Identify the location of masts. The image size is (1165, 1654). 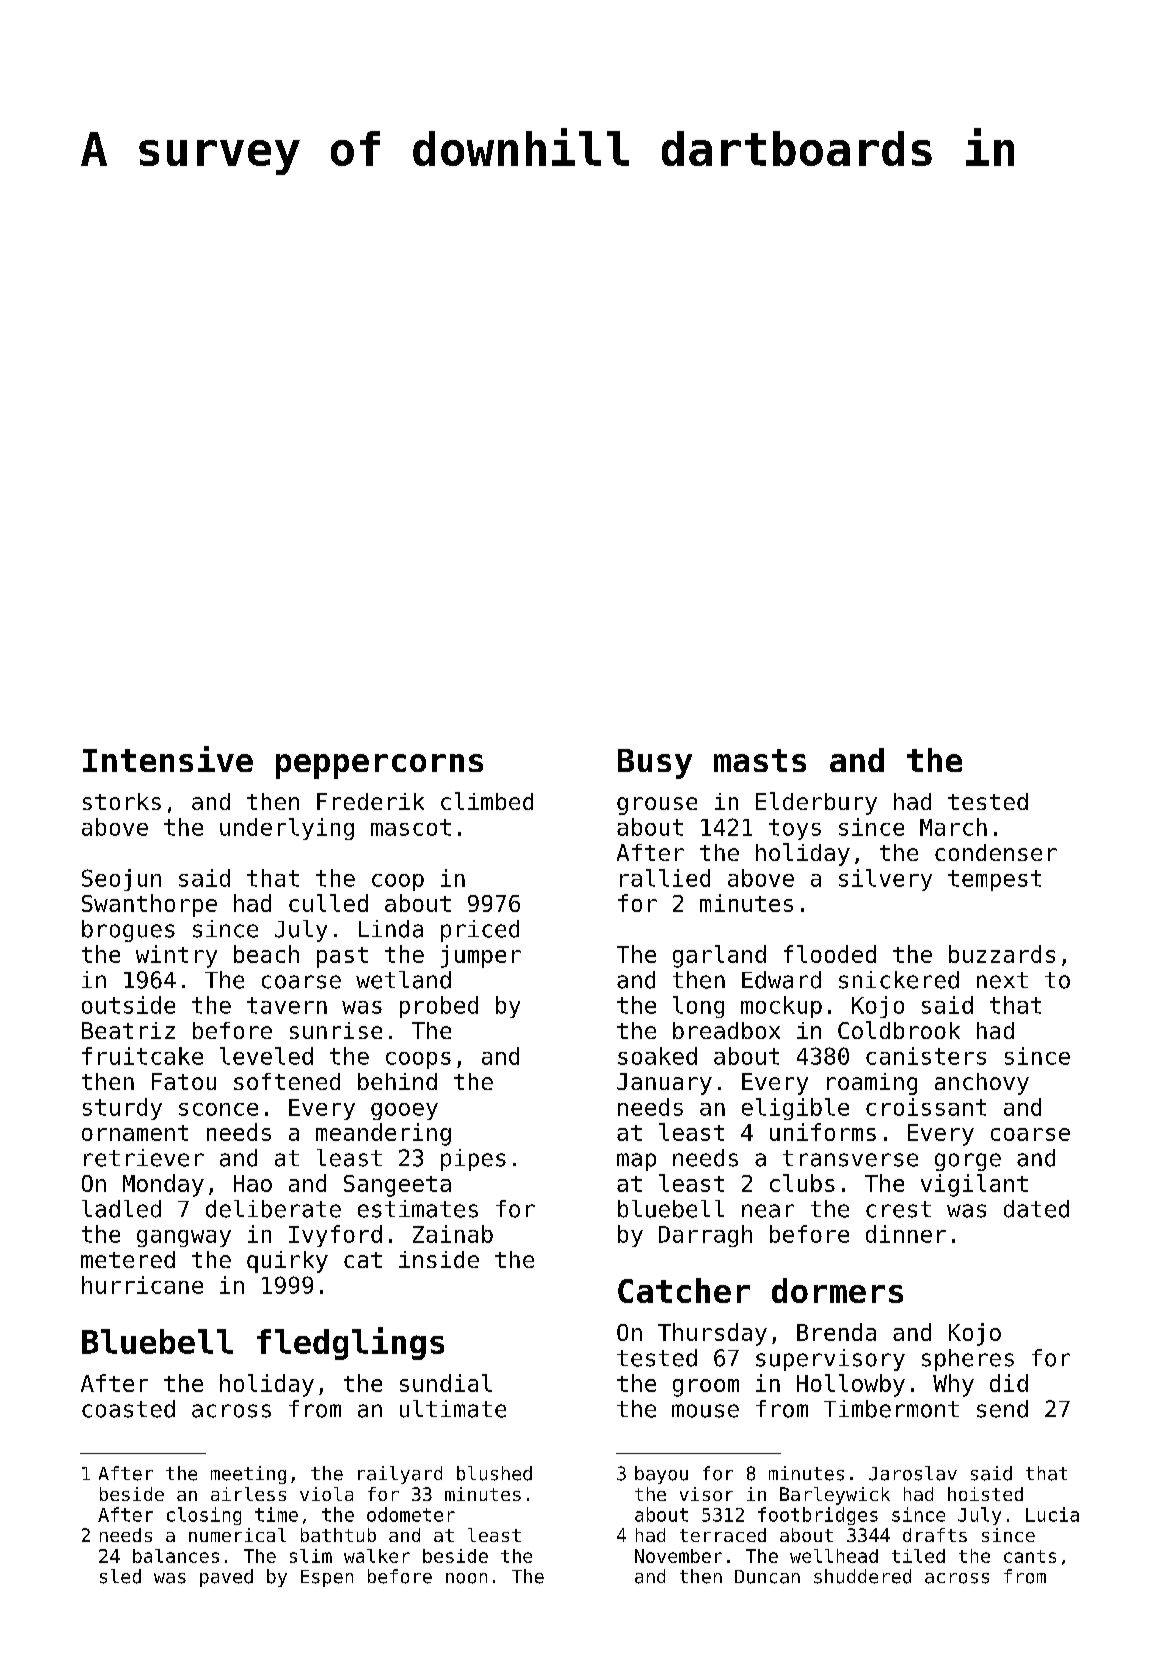
(760, 760).
